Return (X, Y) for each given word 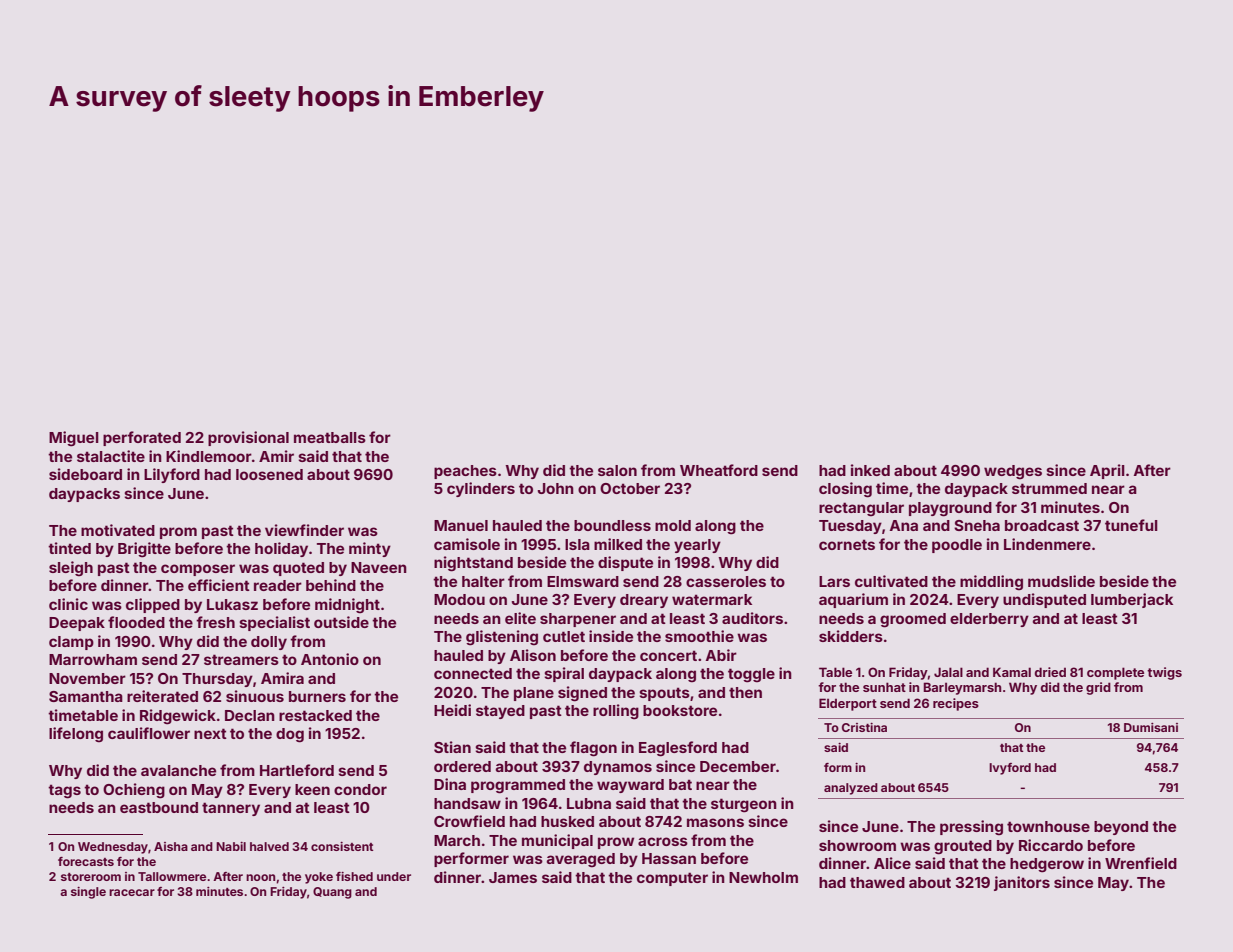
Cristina (864, 727)
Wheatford (719, 470)
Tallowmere (172, 876)
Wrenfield (1141, 863)
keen (312, 789)
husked (567, 821)
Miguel (74, 439)
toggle (751, 675)
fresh (215, 622)
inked (870, 470)
